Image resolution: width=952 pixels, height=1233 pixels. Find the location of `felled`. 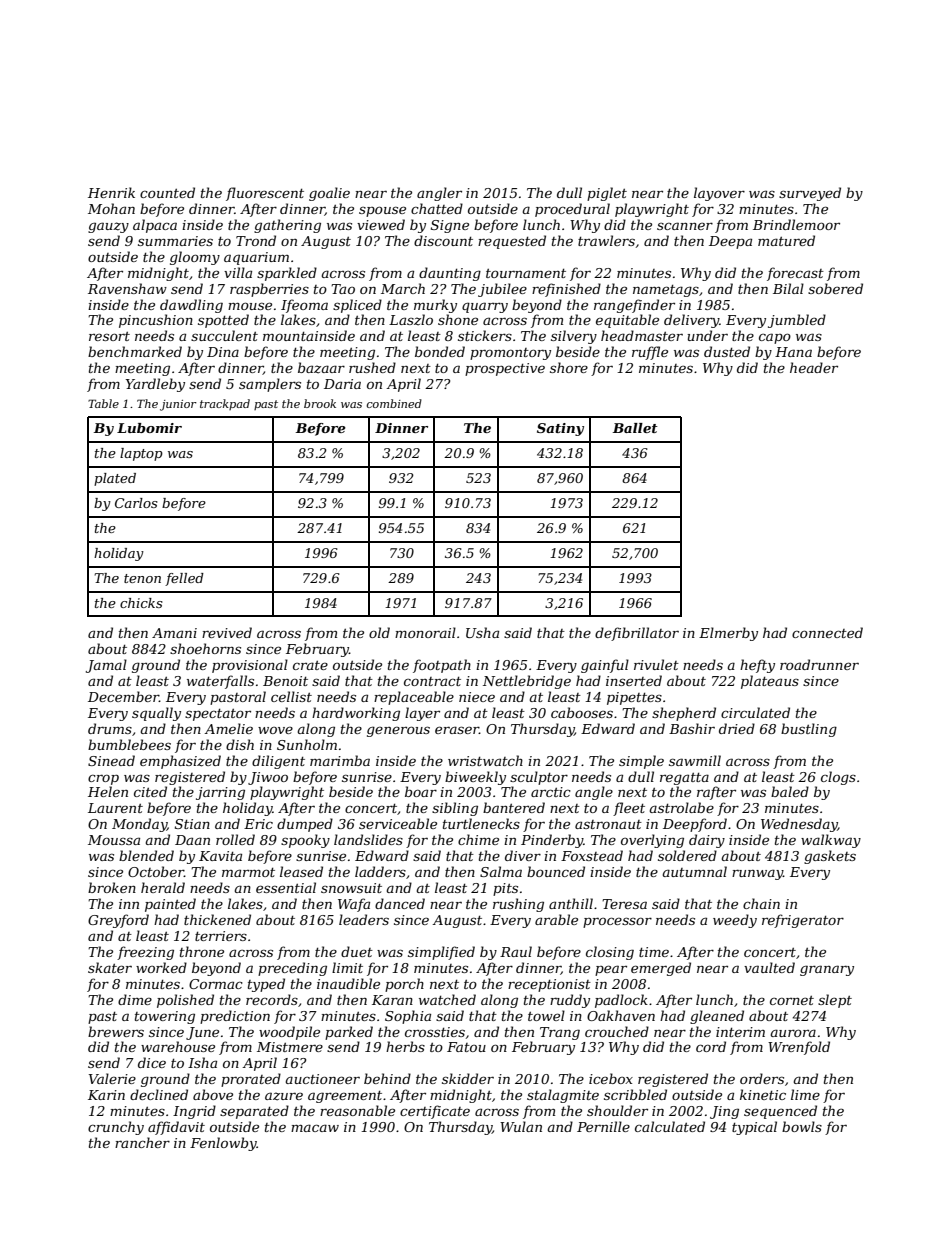

felled is located at coordinates (184, 579).
